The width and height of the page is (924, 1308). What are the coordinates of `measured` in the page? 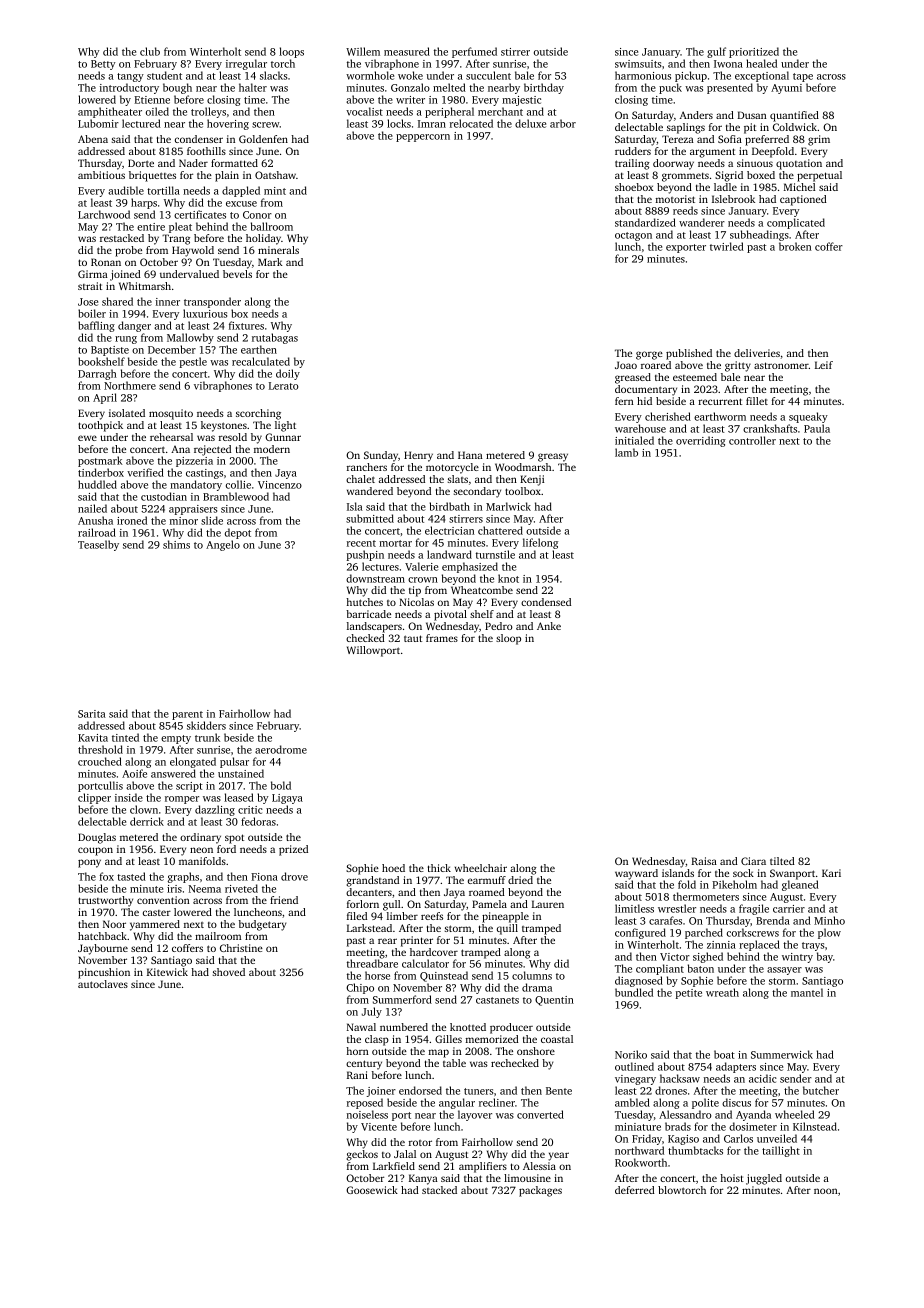 It's located at (407, 51).
